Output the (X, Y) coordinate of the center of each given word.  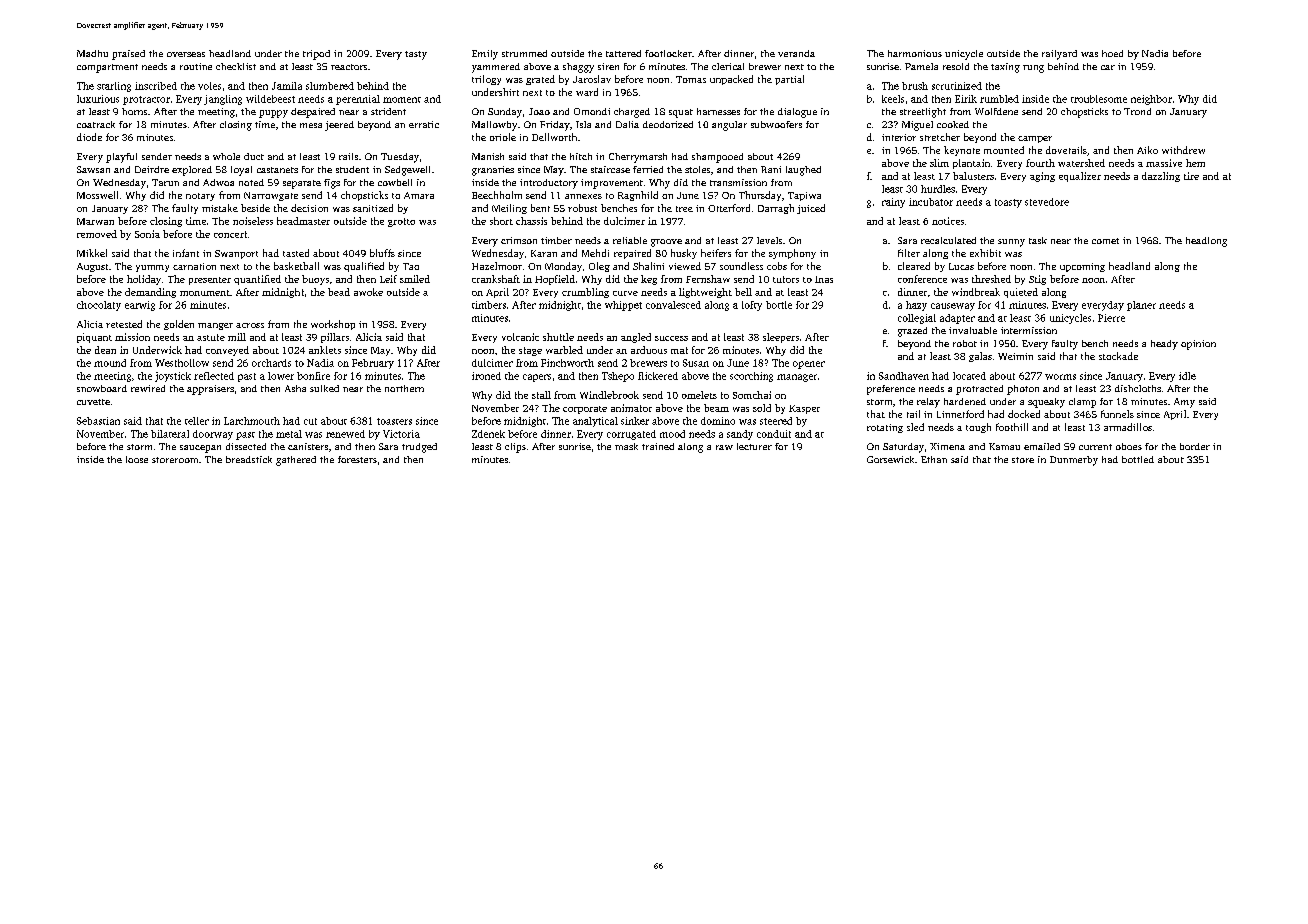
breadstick (249, 459)
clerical (728, 66)
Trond (1137, 111)
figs (332, 184)
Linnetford (960, 414)
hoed (1112, 53)
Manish (488, 156)
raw (724, 447)
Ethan (934, 459)
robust (582, 208)
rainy (893, 203)
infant (186, 253)
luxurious (98, 99)
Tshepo (618, 377)
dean (105, 350)
